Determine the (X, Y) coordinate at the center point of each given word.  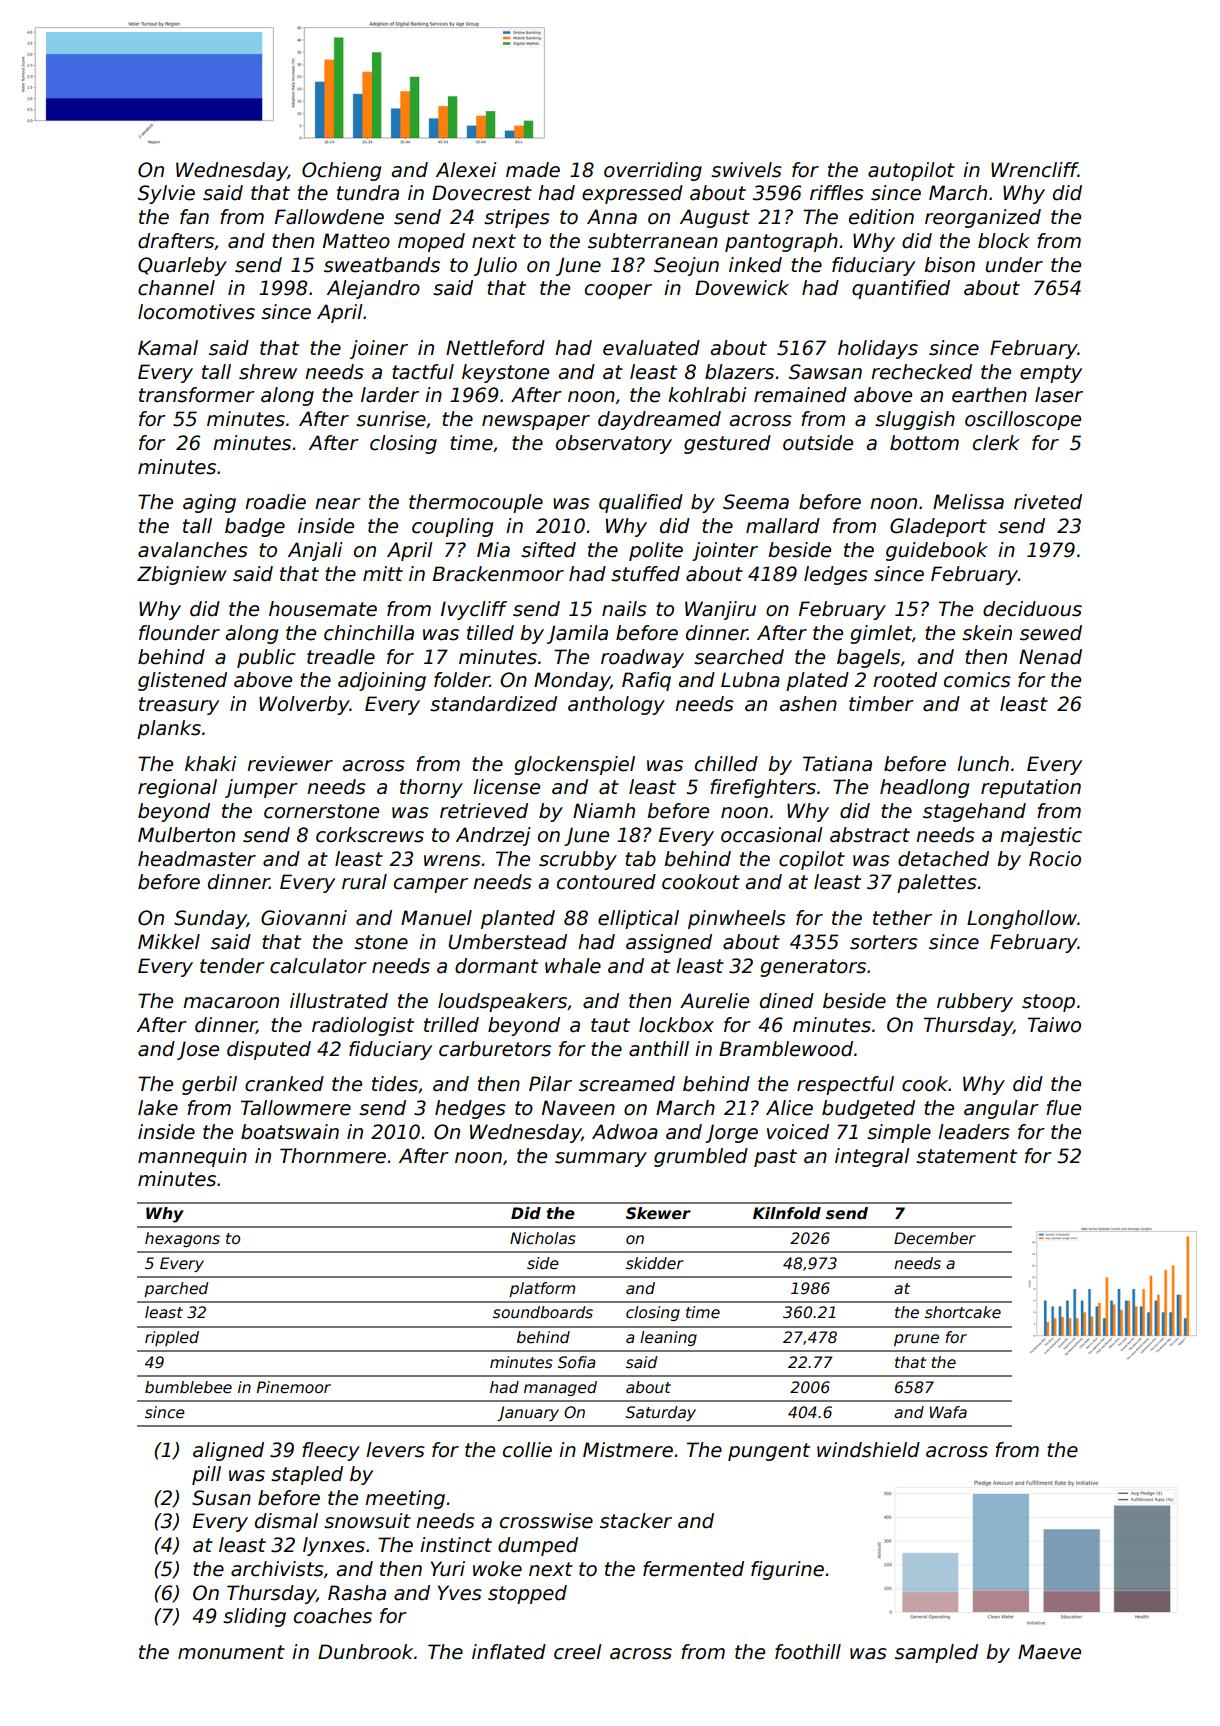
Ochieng (341, 171)
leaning (668, 1338)
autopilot (911, 171)
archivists (277, 1569)
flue (1063, 1108)
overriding (653, 171)
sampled (936, 1653)
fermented (693, 1569)
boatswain (290, 1132)
